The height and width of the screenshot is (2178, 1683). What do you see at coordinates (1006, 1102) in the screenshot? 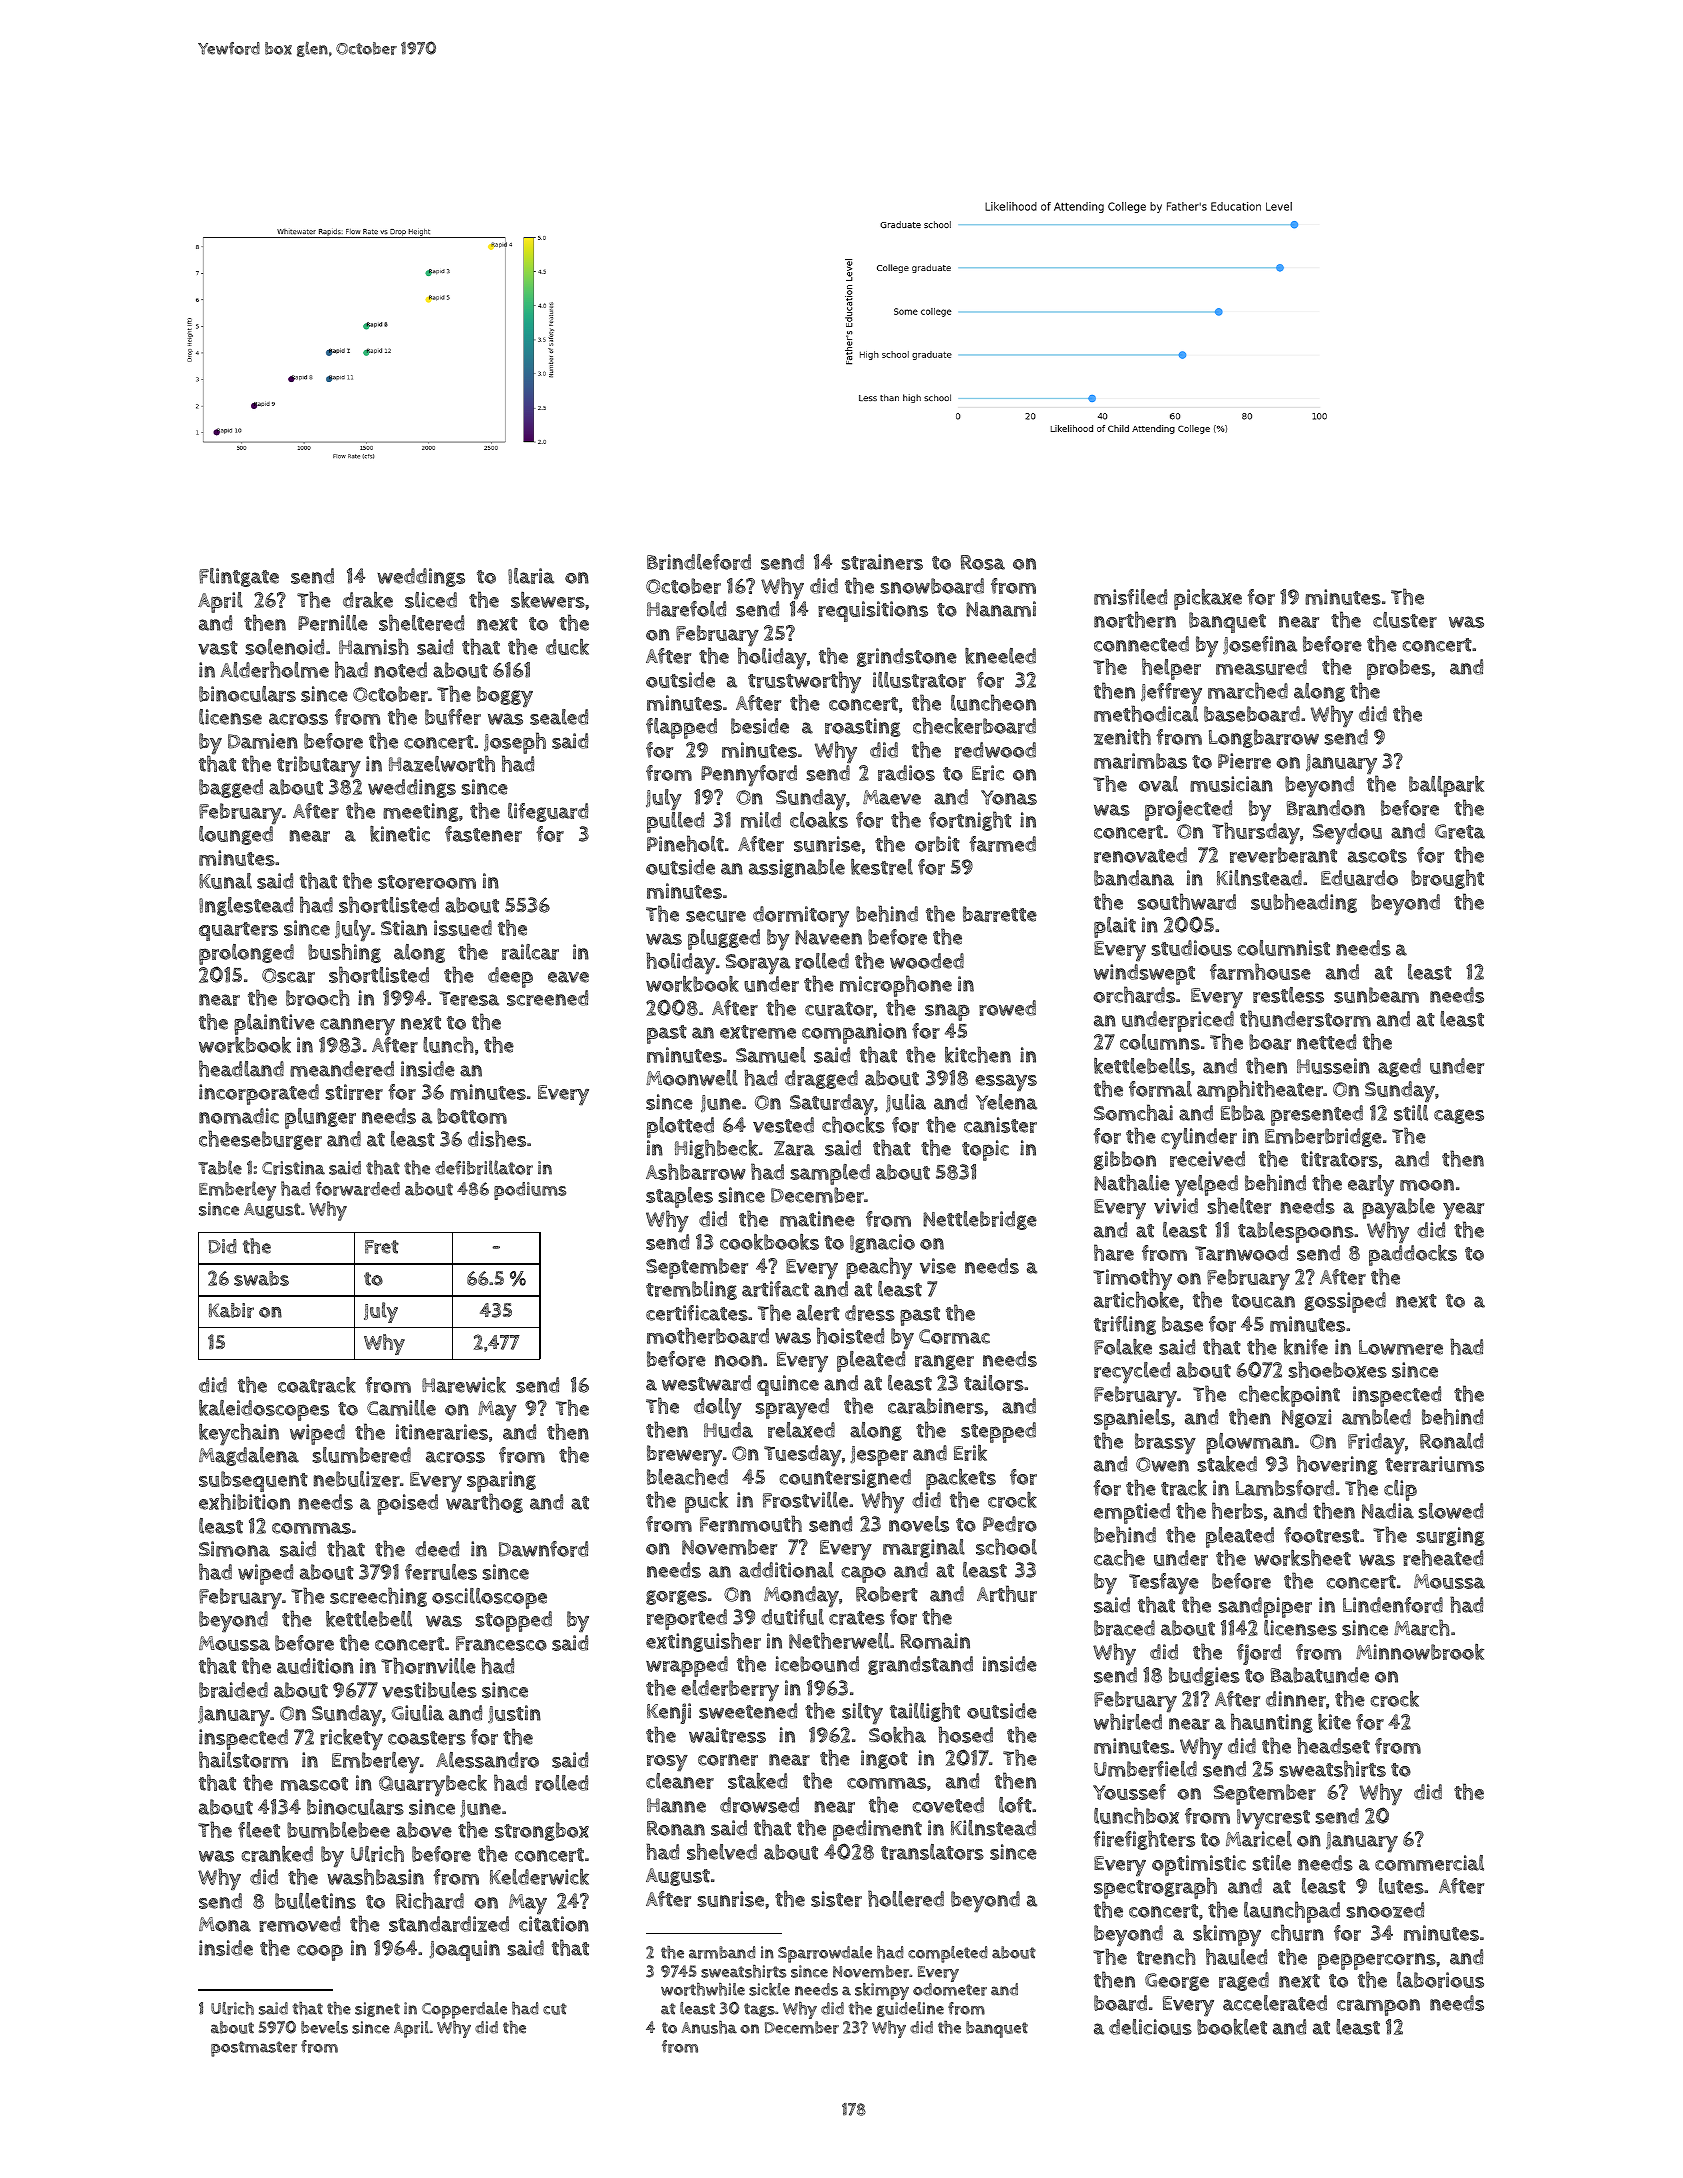
I see `Yelena` at bounding box center [1006, 1102].
